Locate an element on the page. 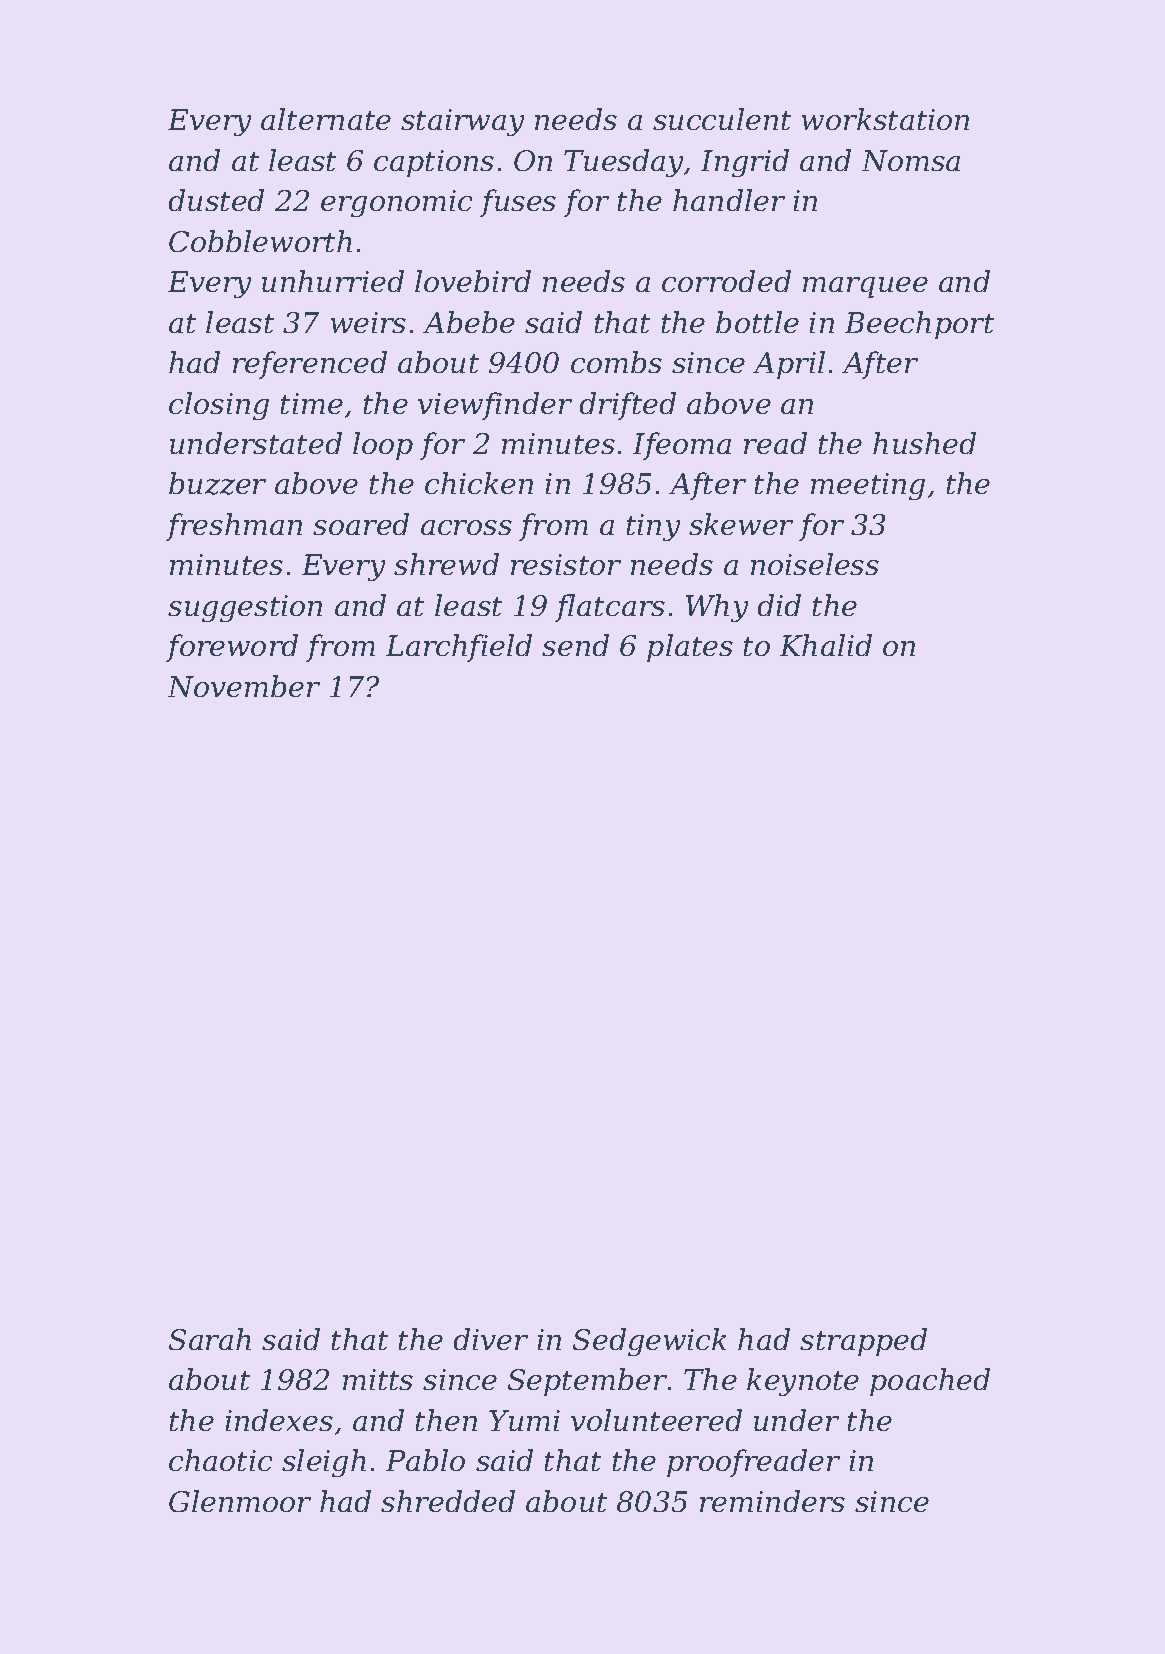  chaotic is located at coordinates (220, 1460).
